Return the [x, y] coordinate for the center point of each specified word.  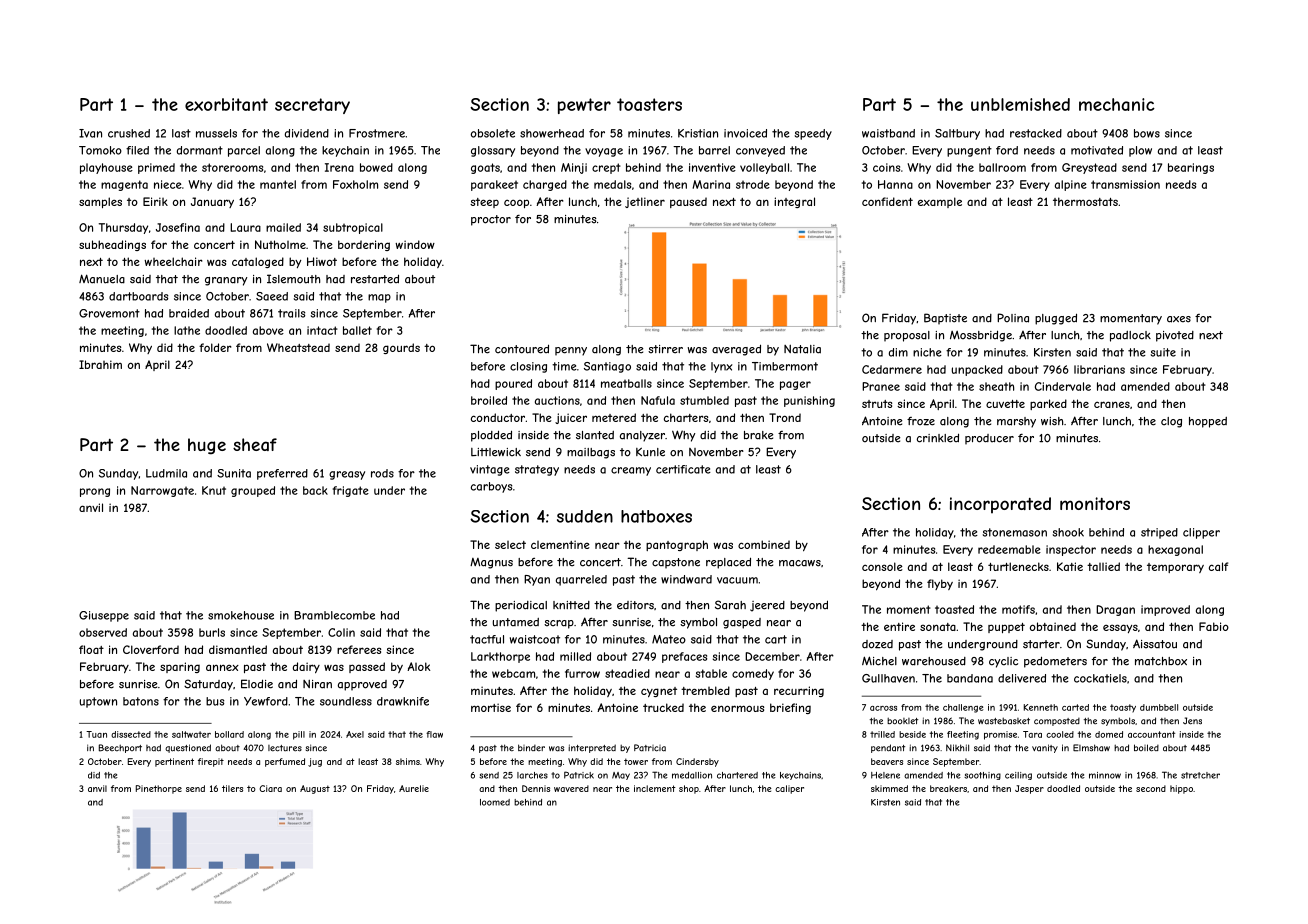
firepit [211, 762]
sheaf [255, 444]
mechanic [1117, 104]
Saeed [272, 296]
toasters [649, 104]
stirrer [665, 349]
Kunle [650, 452]
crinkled [938, 438]
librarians [1099, 369]
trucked [663, 707]
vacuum [737, 580]
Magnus [491, 563]
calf [1218, 566]
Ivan [90, 133]
